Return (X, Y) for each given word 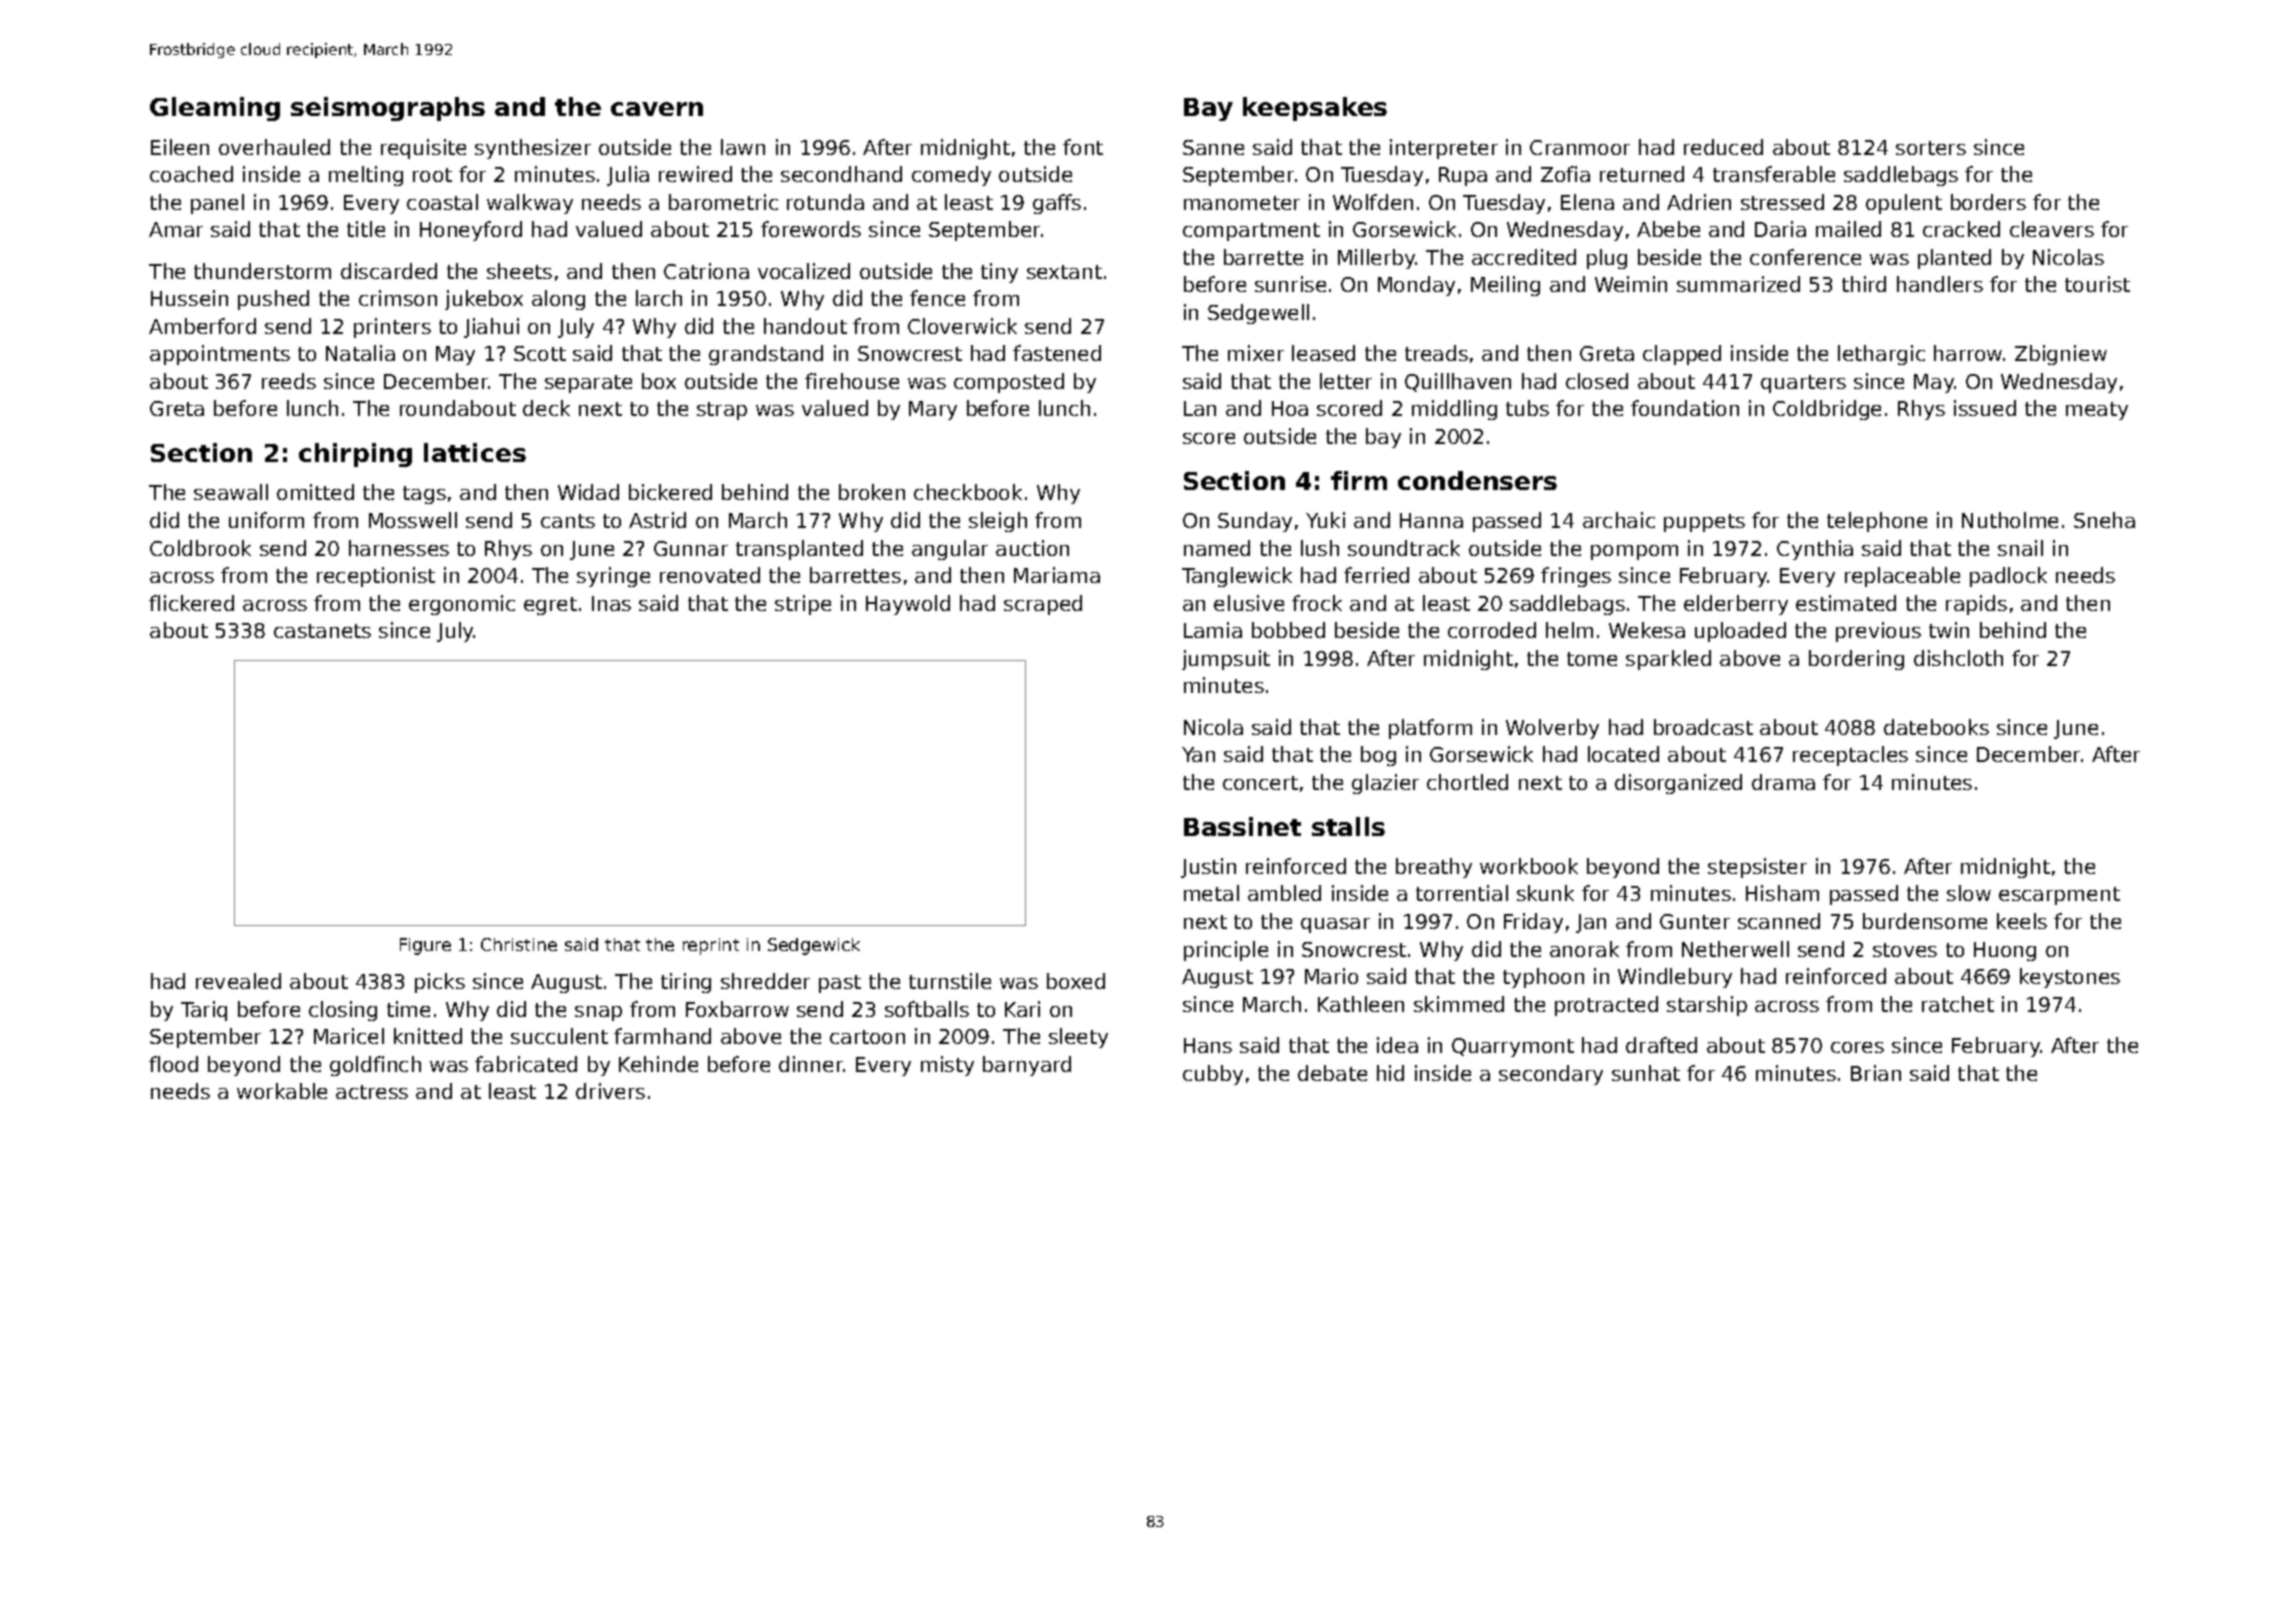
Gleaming (215, 109)
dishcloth (1958, 658)
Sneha (2104, 520)
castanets (322, 631)
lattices (475, 452)
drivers (610, 1091)
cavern (657, 109)
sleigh (998, 522)
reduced (1723, 147)
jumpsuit (1226, 660)
